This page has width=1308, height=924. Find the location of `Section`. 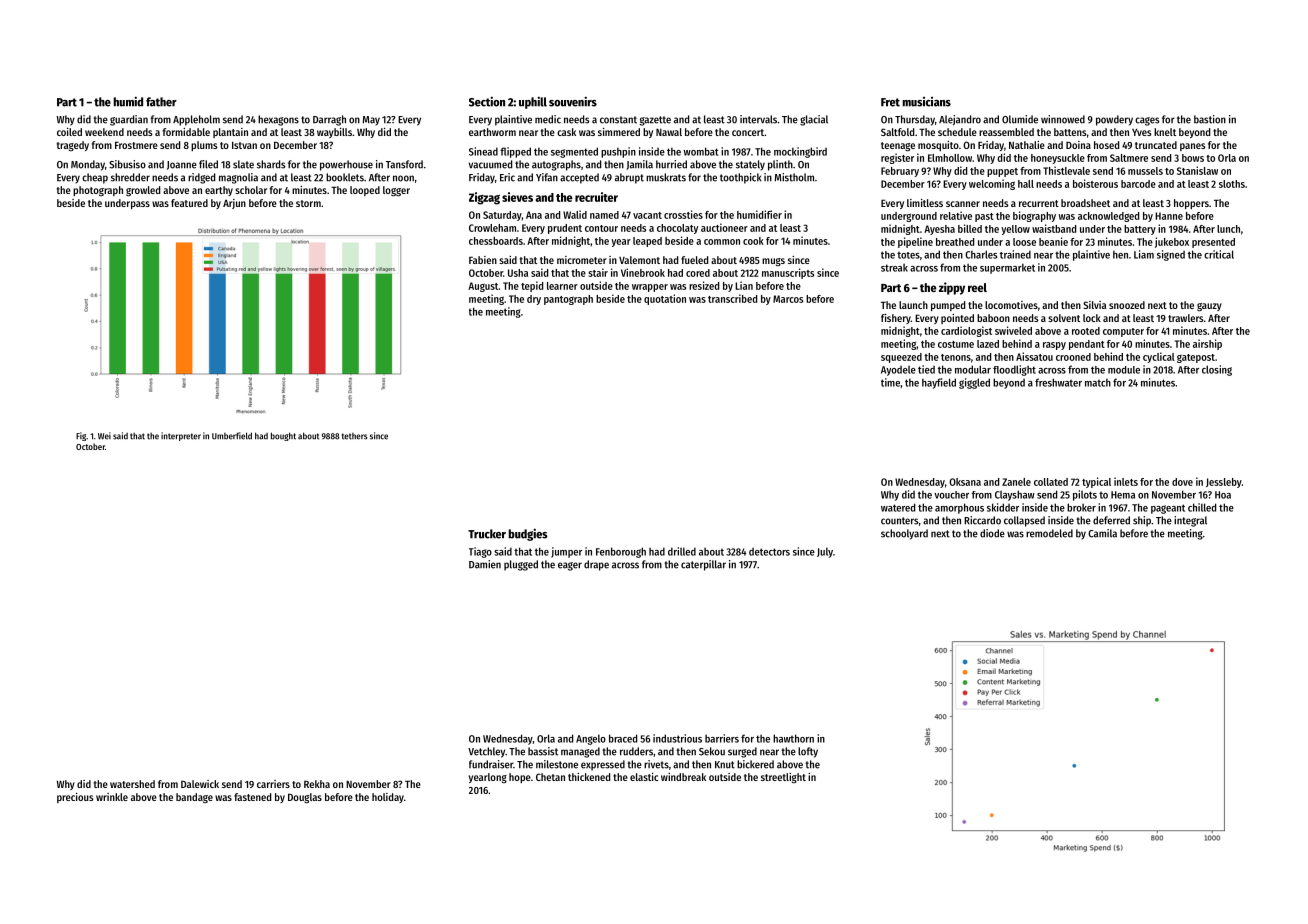

Section is located at coordinates (487, 101).
